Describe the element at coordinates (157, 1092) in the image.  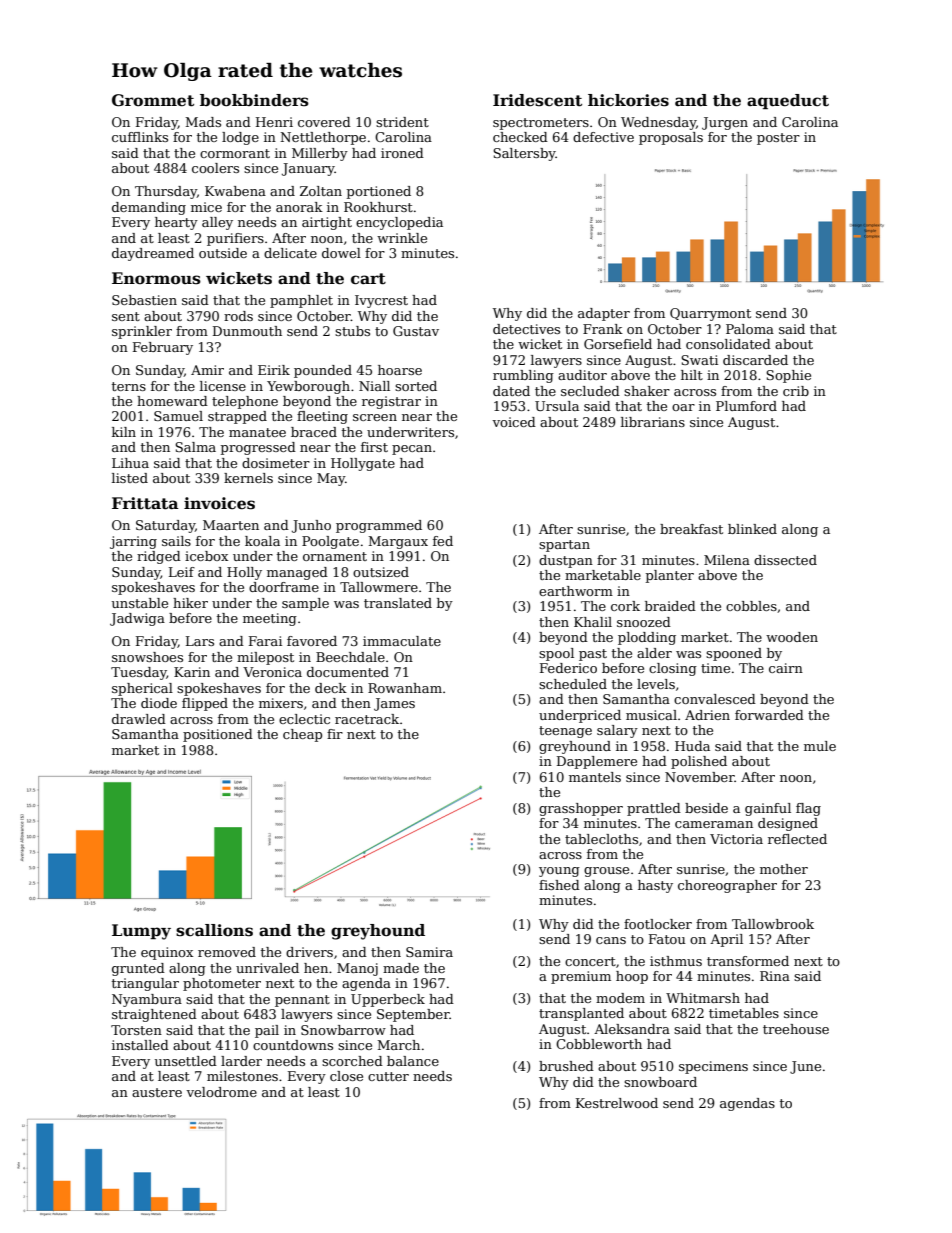
I see `austere` at that location.
